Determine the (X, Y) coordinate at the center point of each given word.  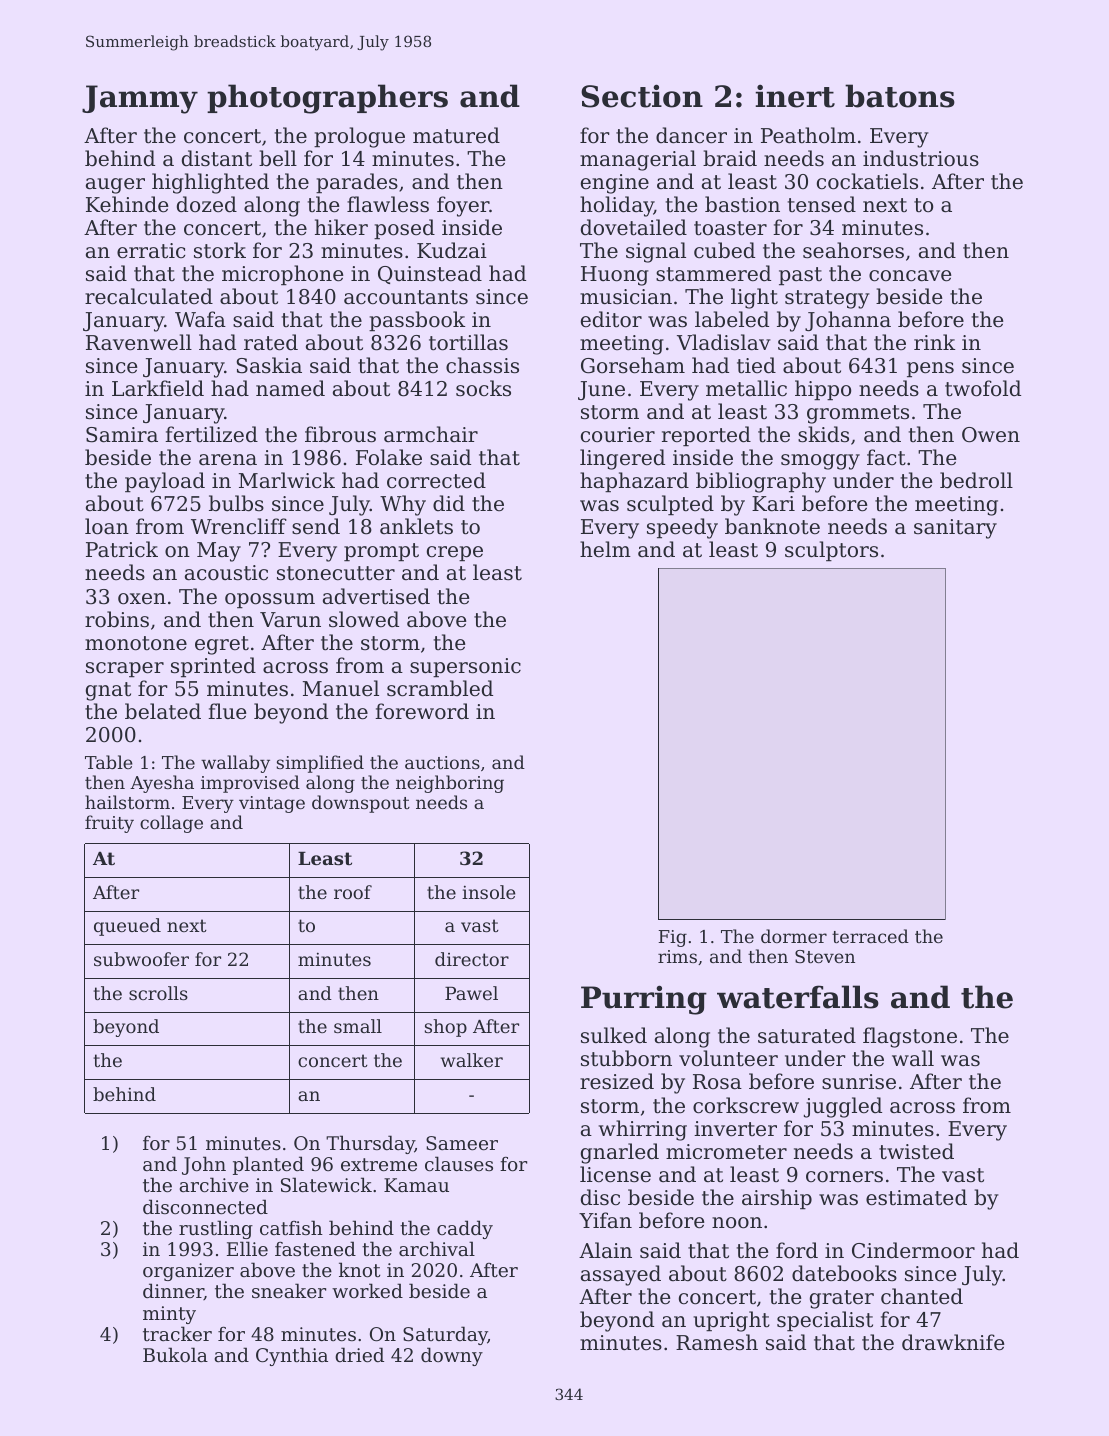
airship (777, 1199)
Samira (122, 435)
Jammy (140, 99)
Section (642, 96)
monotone (136, 643)
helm (605, 549)
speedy (682, 528)
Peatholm (808, 135)
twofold (983, 388)
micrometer (726, 1152)
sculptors (831, 551)
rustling (216, 1229)
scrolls (158, 993)
